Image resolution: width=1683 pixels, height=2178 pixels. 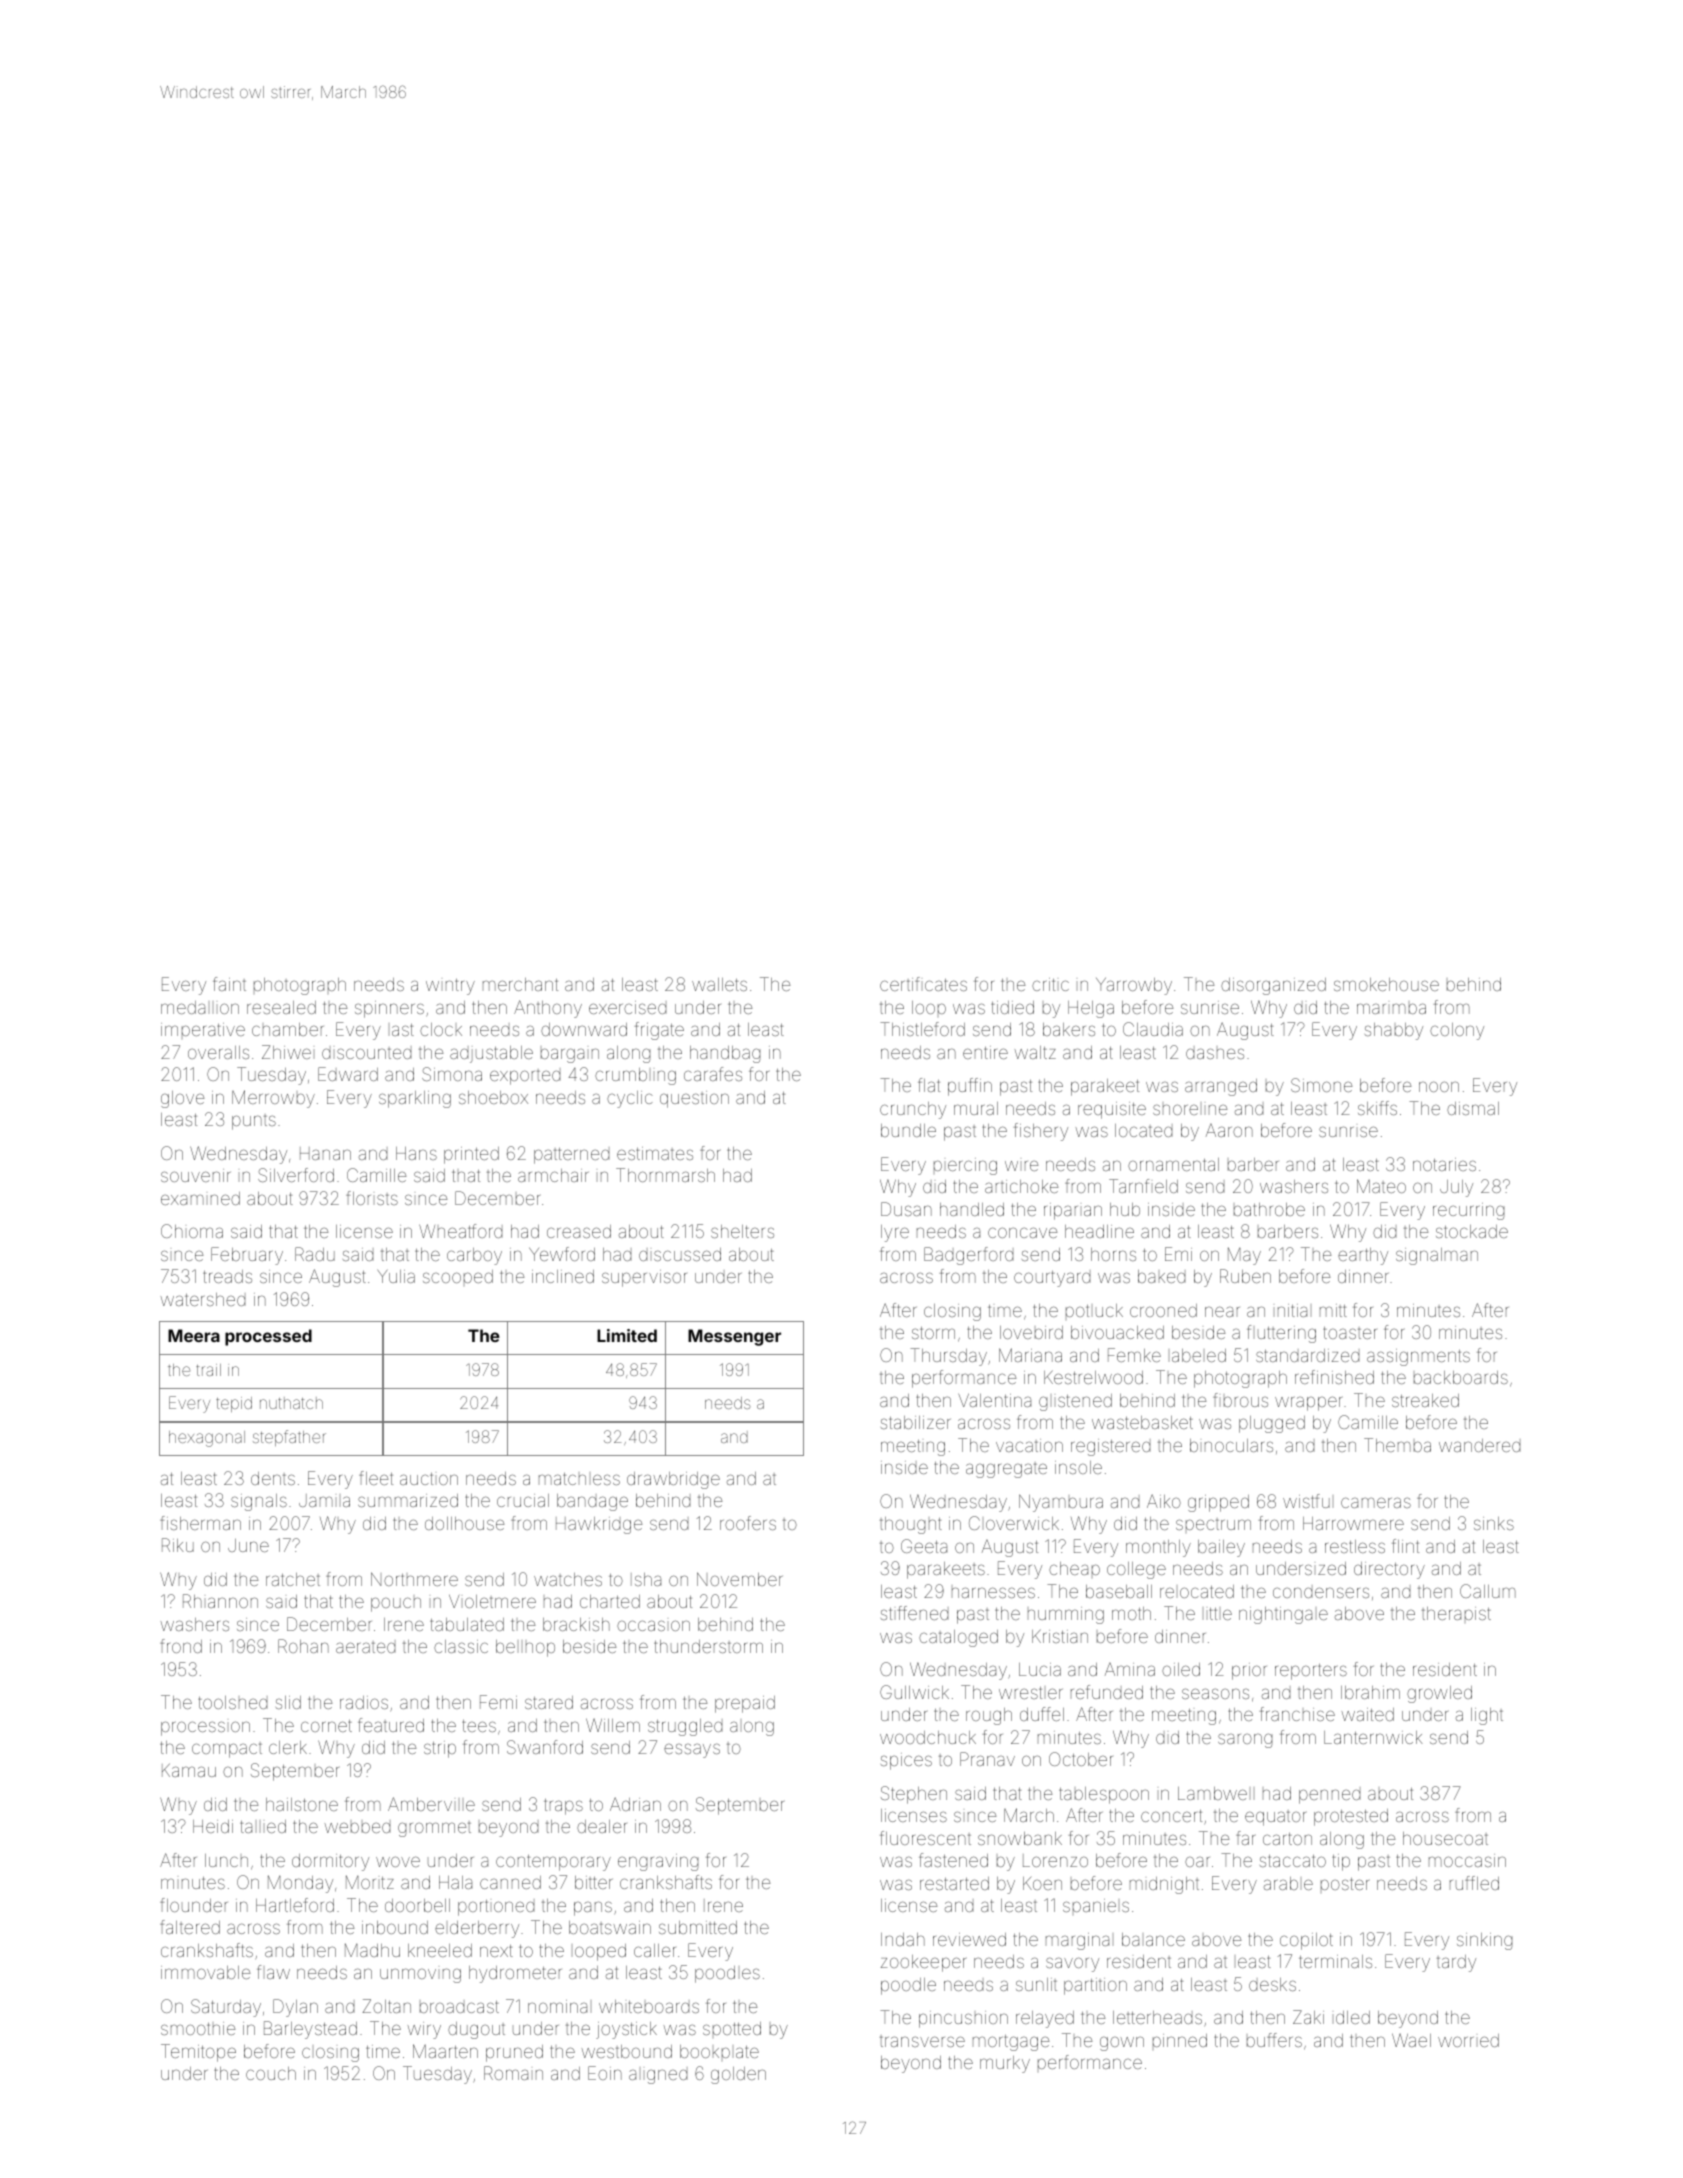 What do you see at coordinates (403, 1030) in the screenshot?
I see `last` at bounding box center [403, 1030].
